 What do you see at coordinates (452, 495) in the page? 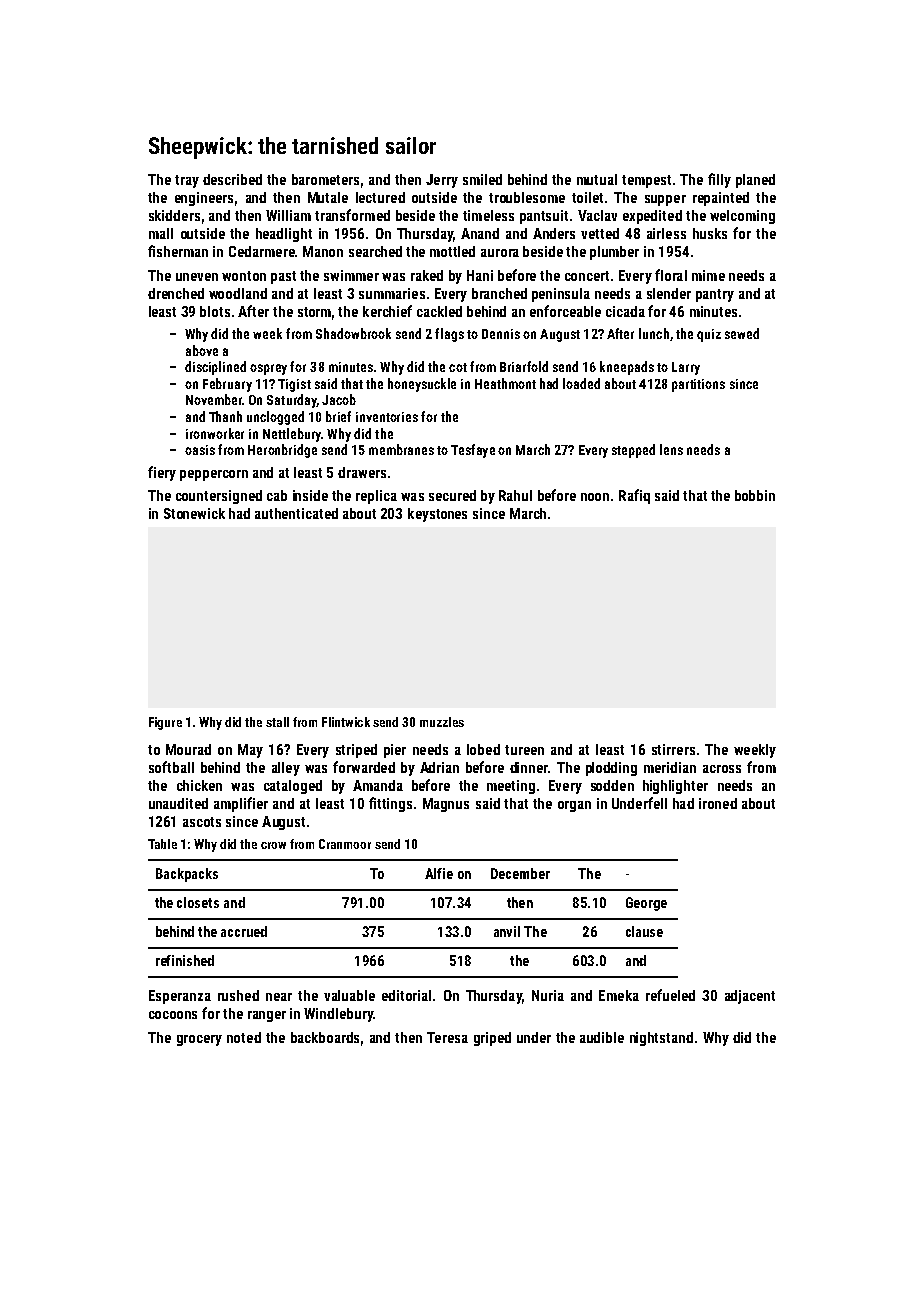
I see `secured` at bounding box center [452, 495].
